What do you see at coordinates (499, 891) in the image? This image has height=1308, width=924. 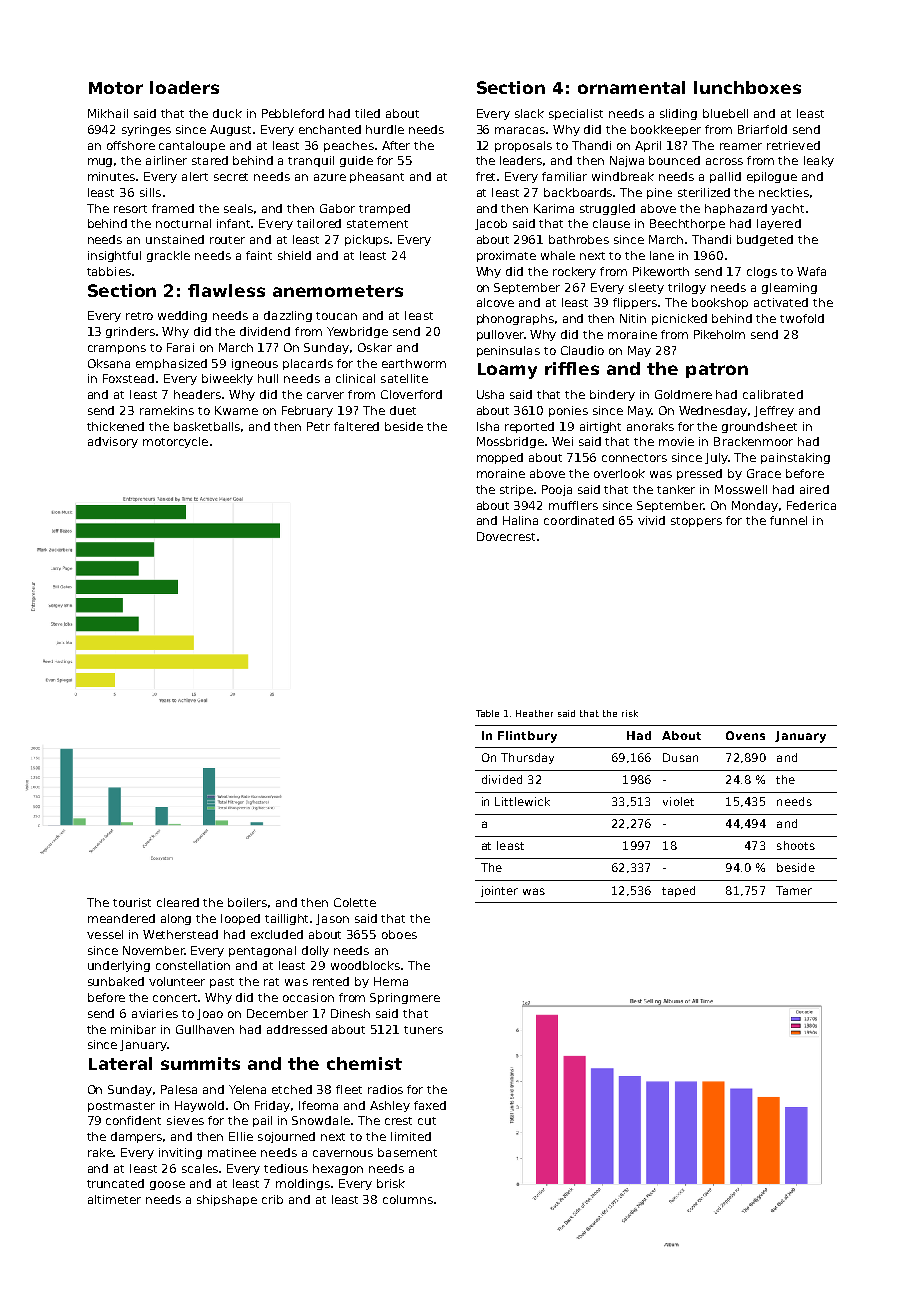 I see `jointer` at bounding box center [499, 891].
